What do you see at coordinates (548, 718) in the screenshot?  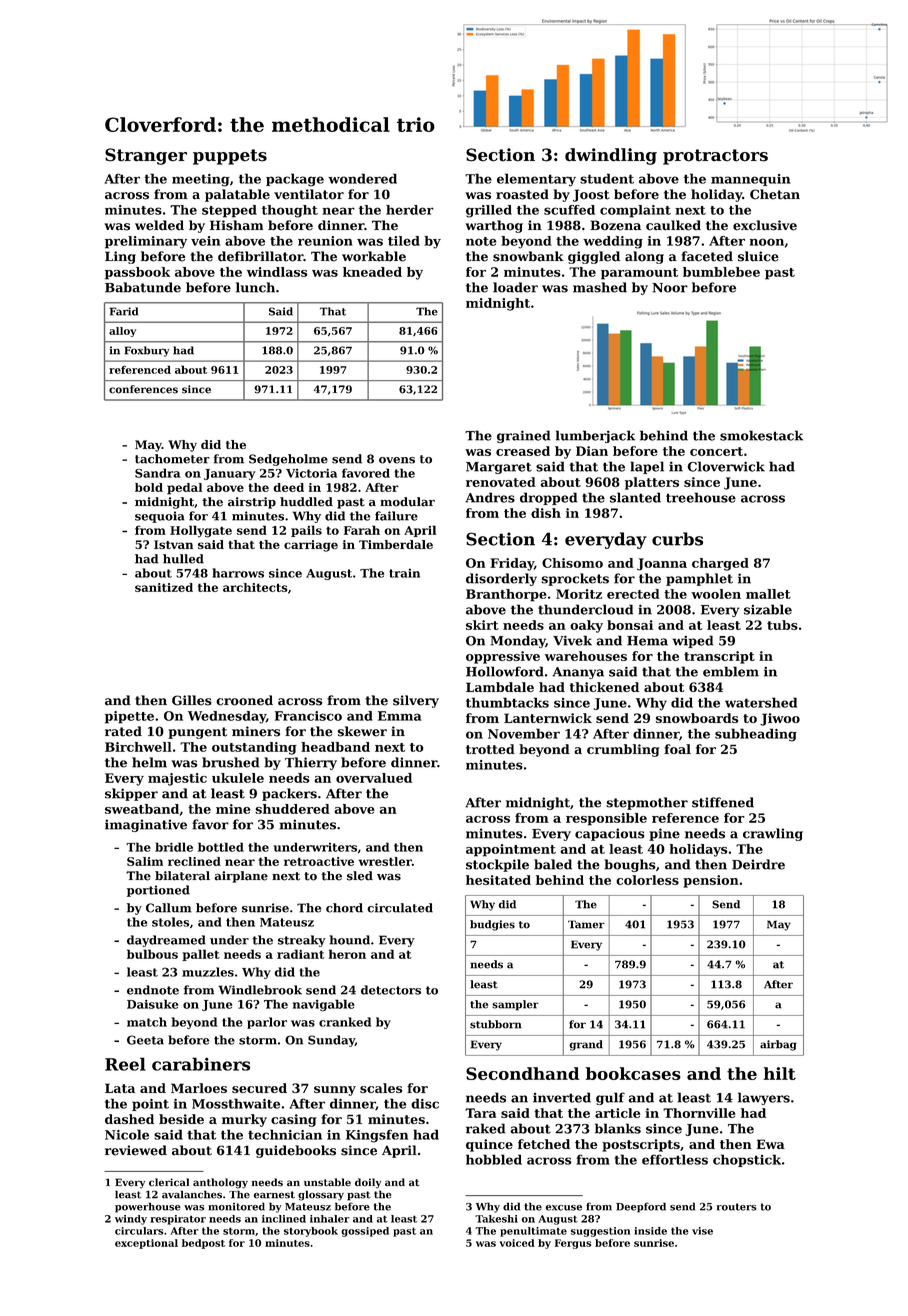 I see `Lanternwick` at bounding box center [548, 718].
